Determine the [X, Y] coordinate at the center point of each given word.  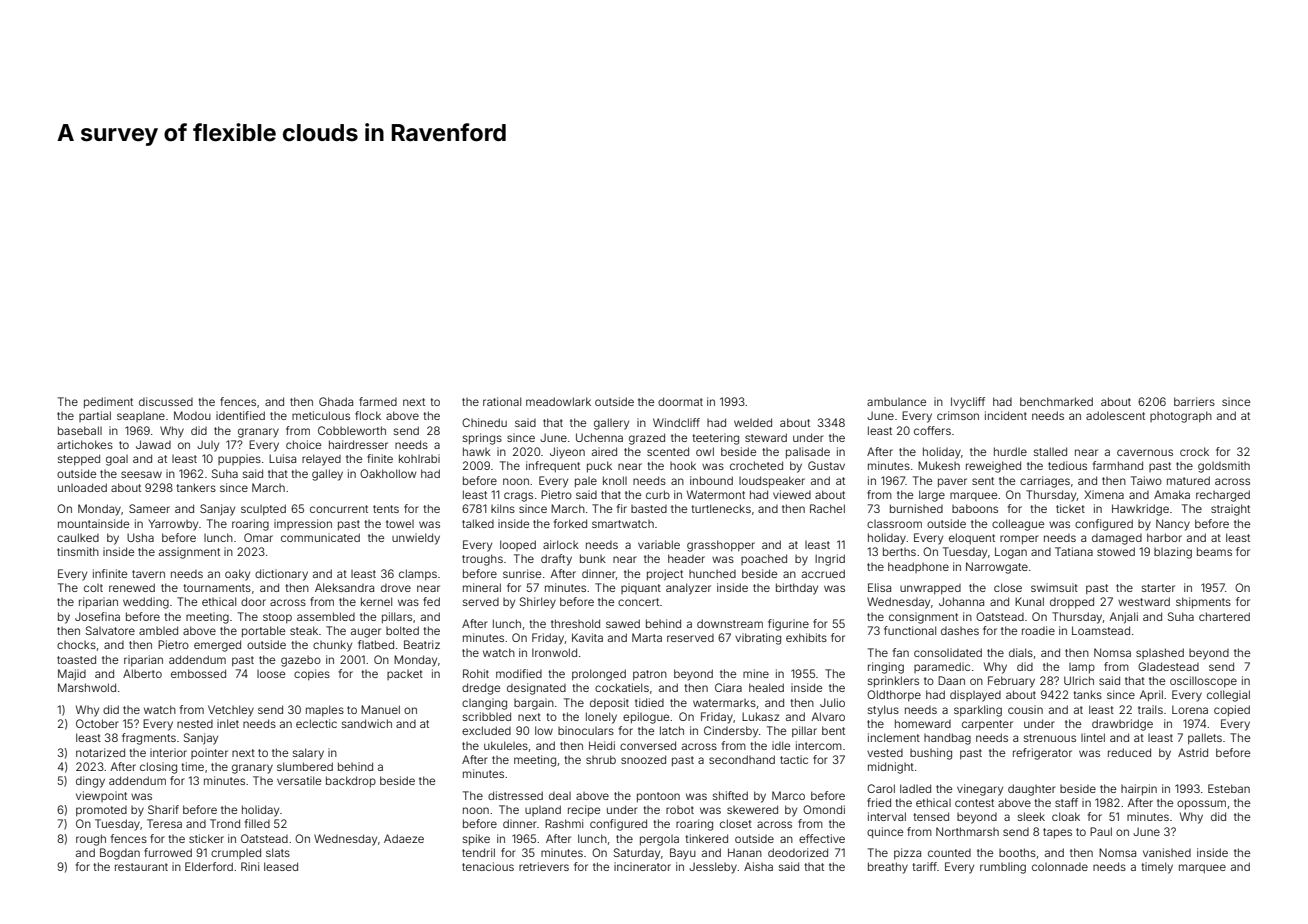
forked [570, 523]
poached [764, 559]
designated [536, 689]
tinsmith [78, 551]
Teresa [164, 823]
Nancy [1173, 525]
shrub [601, 759]
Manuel [380, 709]
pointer [209, 753]
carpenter [987, 725]
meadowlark [558, 401]
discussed [166, 401]
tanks [1088, 694]
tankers [196, 487]
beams [1214, 551]
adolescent [1115, 415]
